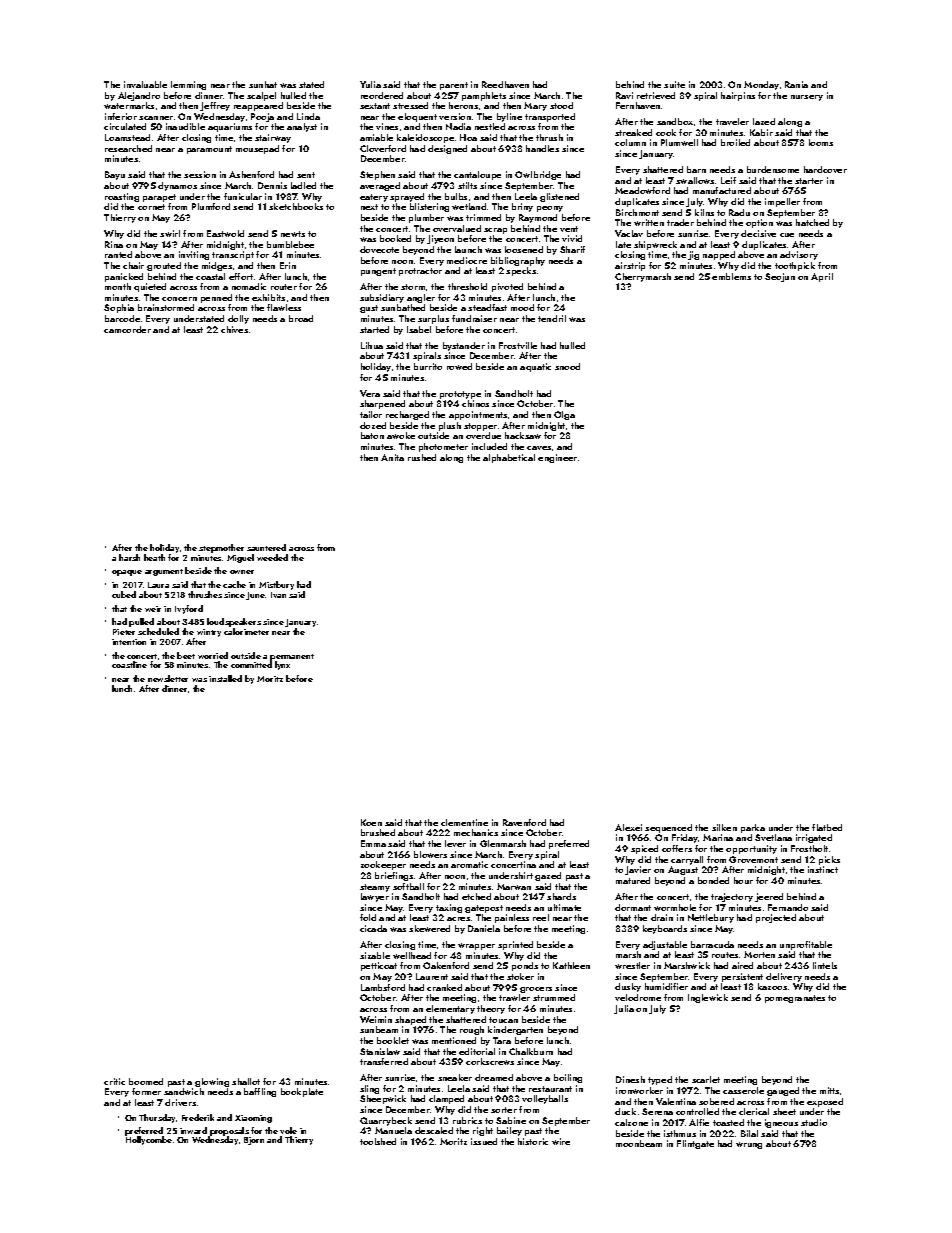 The image size is (952, 1233). Describe the element at coordinates (628, 827) in the page. I see `Alexei` at that location.
